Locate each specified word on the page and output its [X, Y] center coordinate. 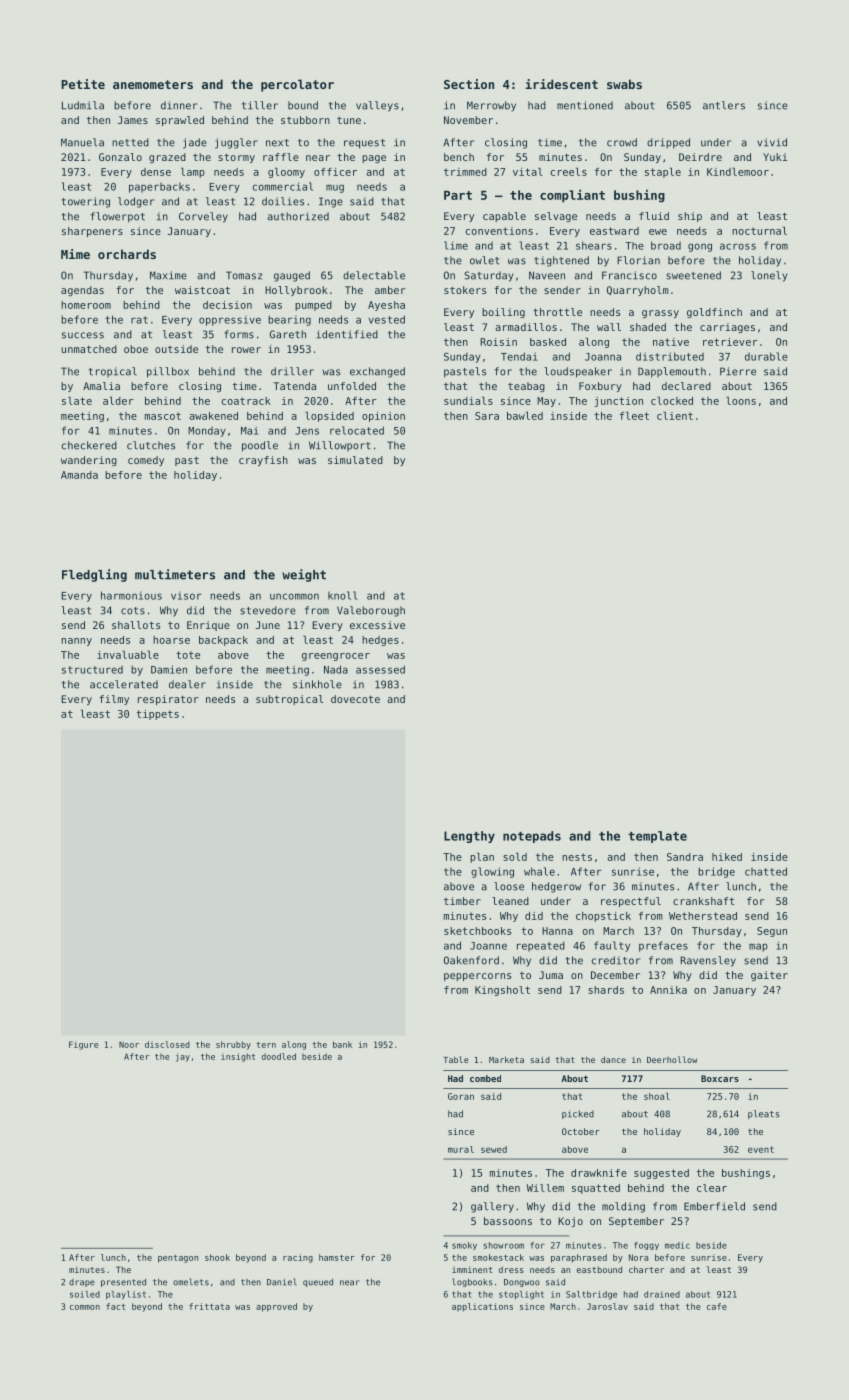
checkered [89, 445]
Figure [83, 1045]
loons [741, 401]
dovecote [355, 699]
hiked [727, 857]
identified [347, 334]
